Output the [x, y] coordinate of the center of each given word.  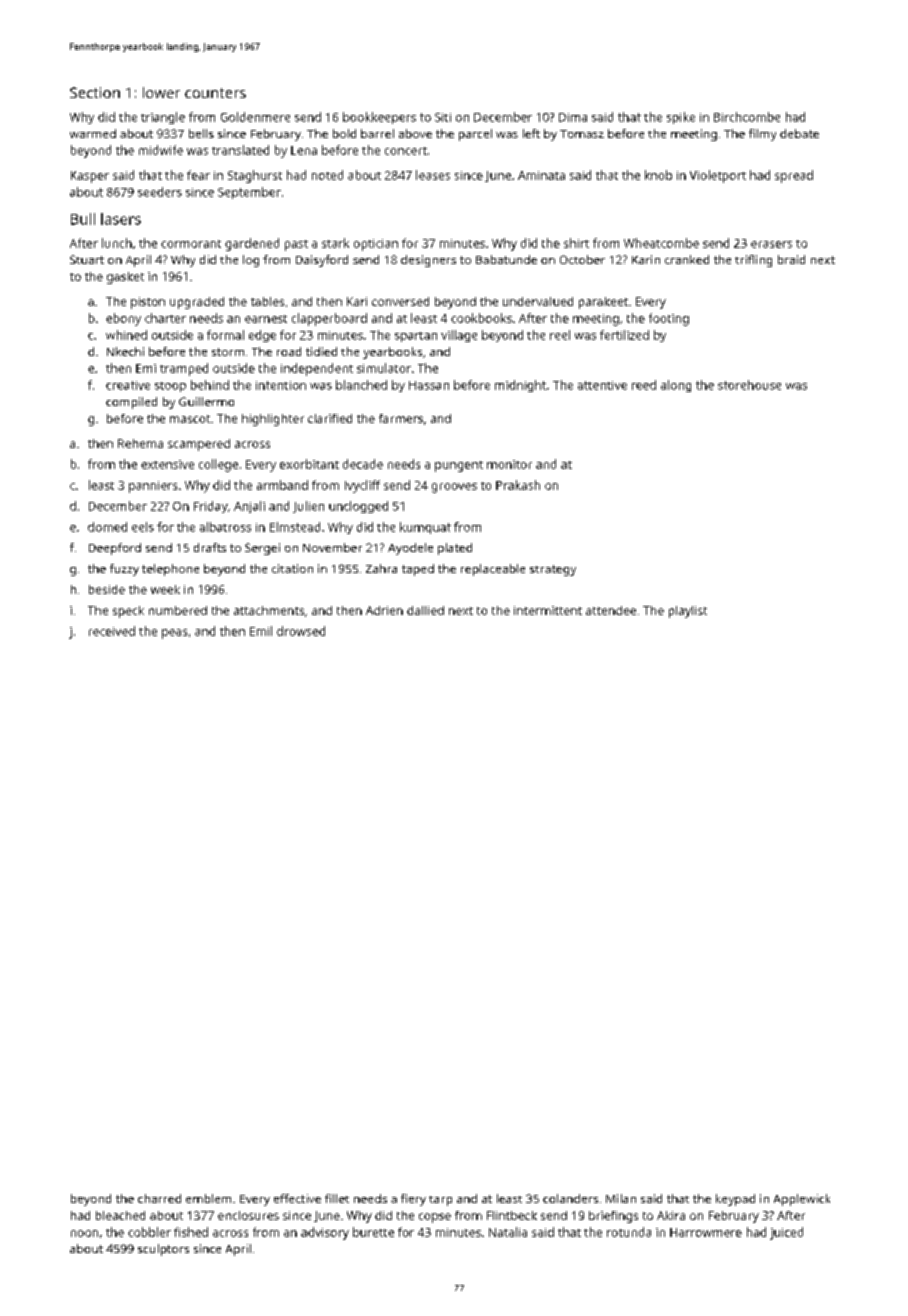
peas [174, 634]
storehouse [749, 385]
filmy [762, 135]
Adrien [384, 610]
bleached [120, 1215]
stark [335, 243]
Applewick [802, 1200]
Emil [261, 631]
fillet [337, 1198]
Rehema [140, 443]
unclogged [358, 507]
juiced [786, 1233]
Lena [304, 150]
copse [435, 1218]
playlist [688, 612]
